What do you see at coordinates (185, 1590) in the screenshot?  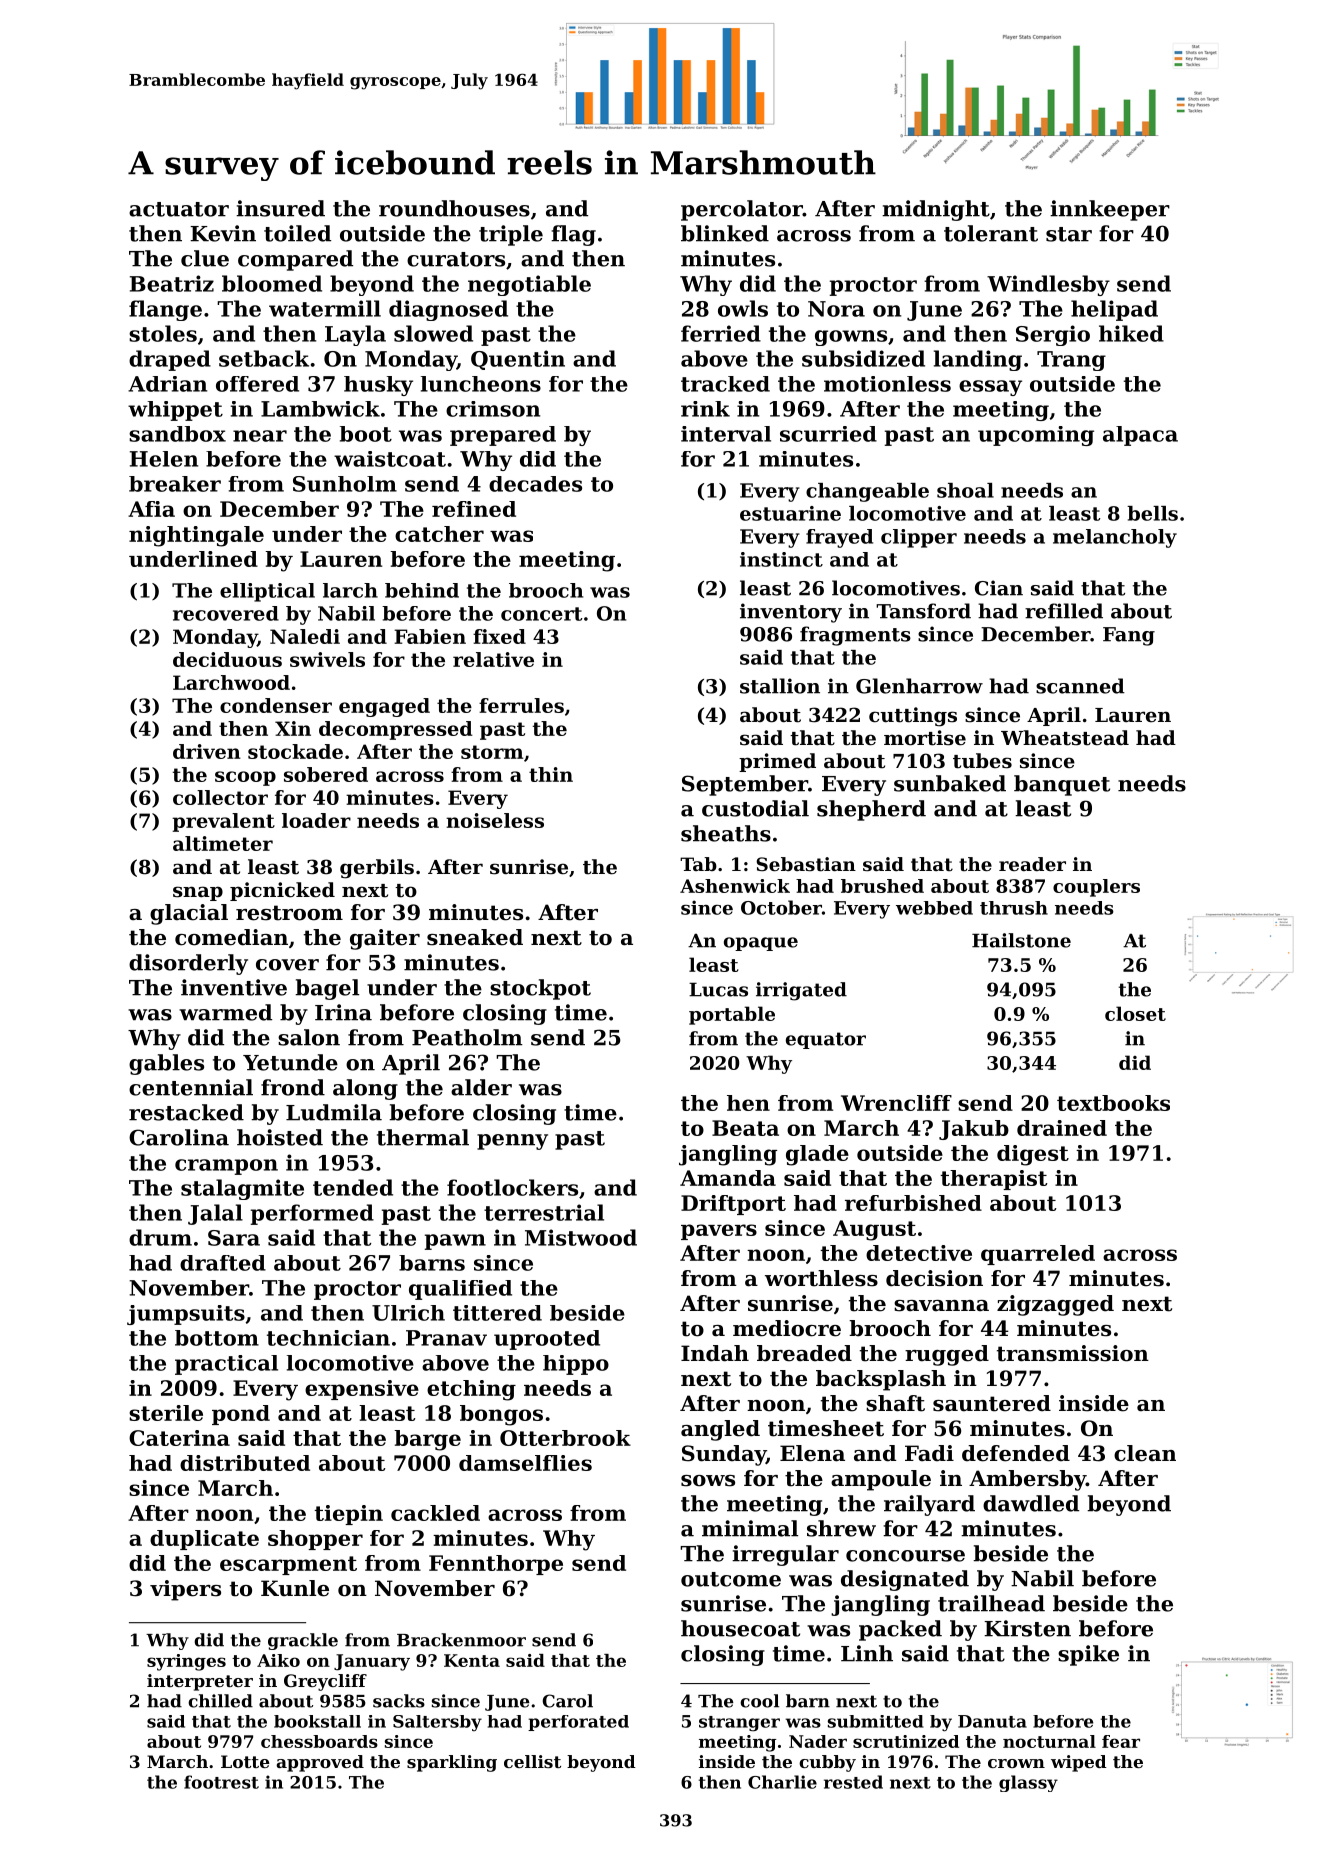 I see `vipers` at bounding box center [185, 1590].
